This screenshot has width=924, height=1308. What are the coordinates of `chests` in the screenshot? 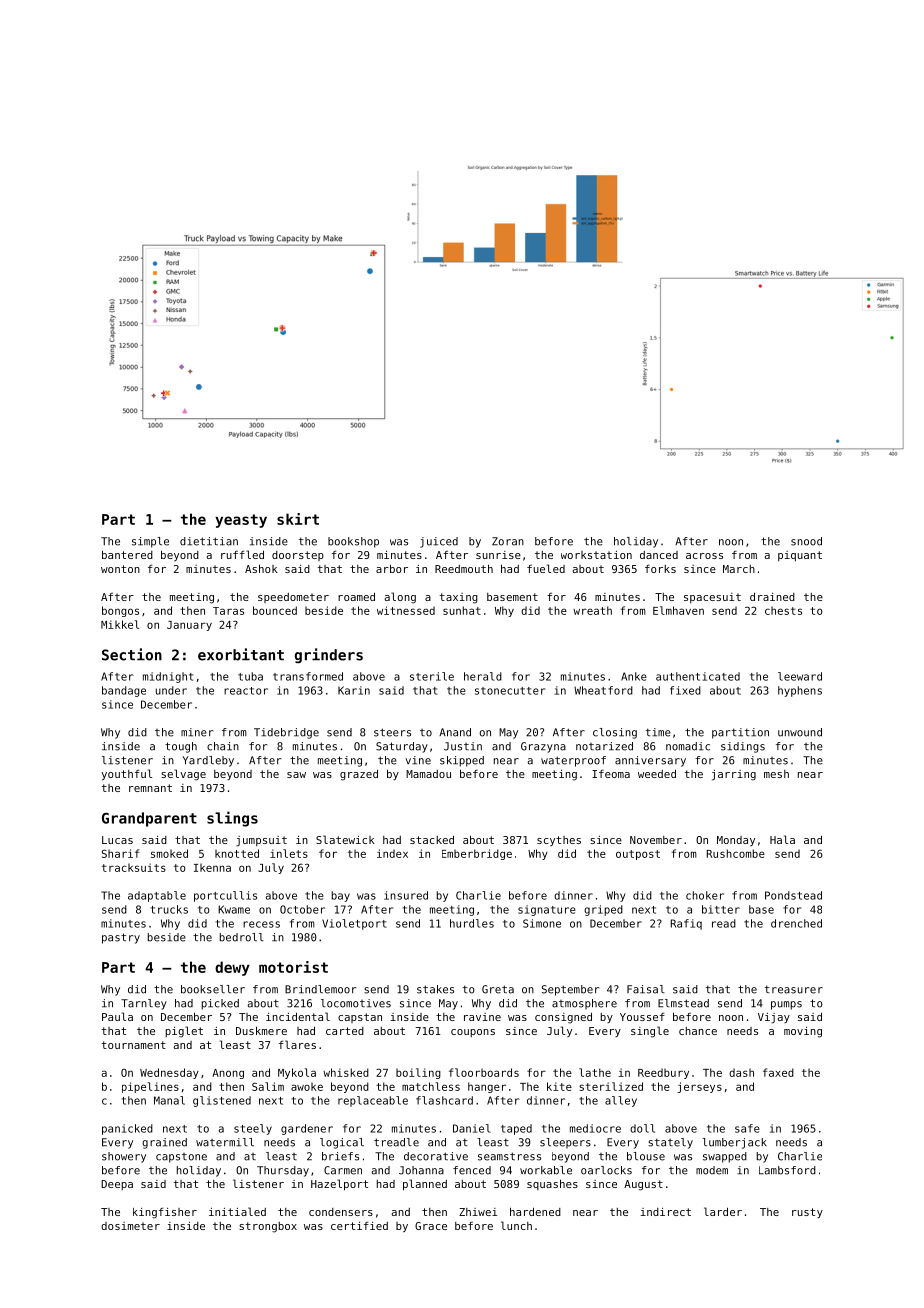 It's located at (783, 610).
